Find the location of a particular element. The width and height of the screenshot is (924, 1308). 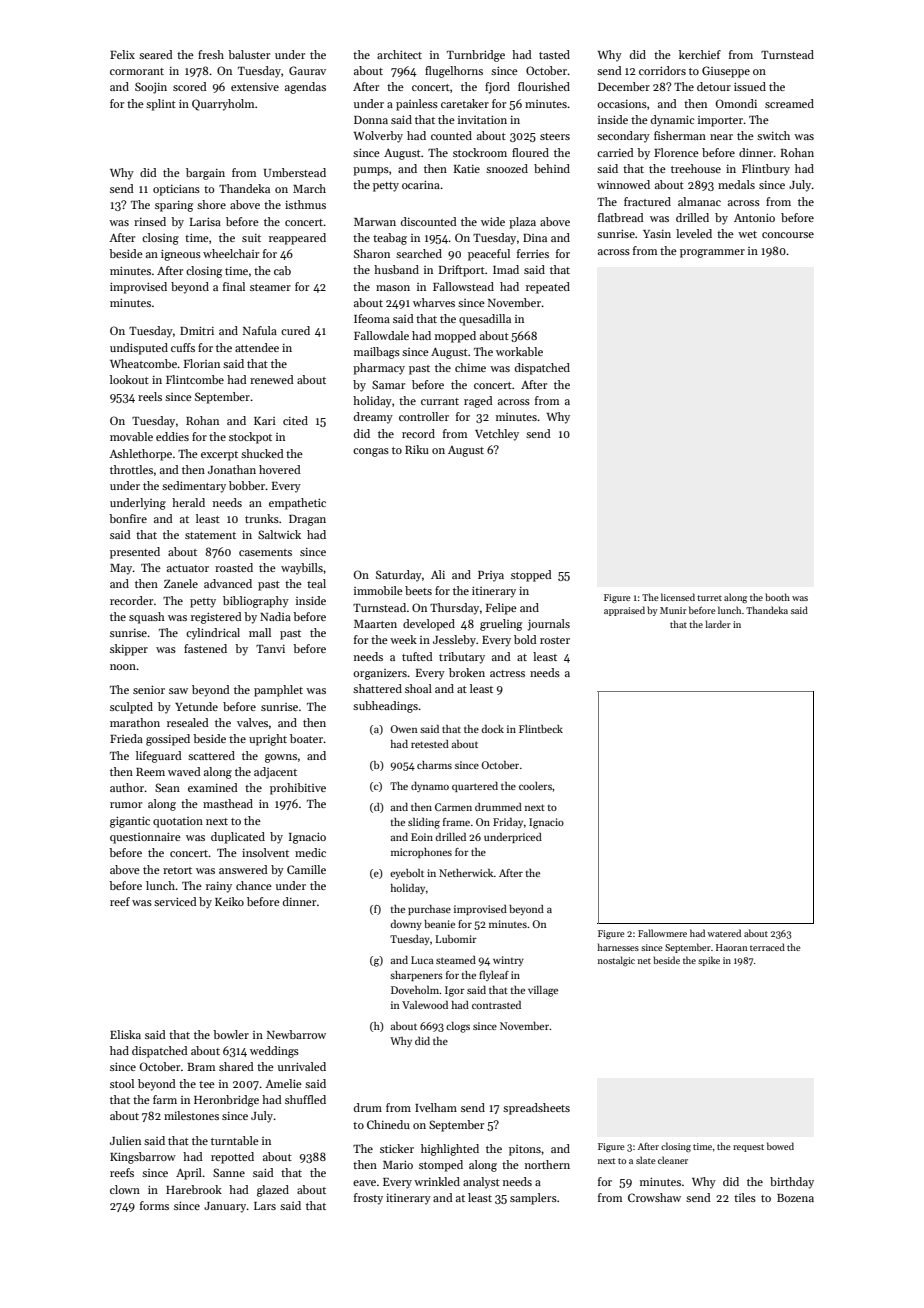

caretaker is located at coordinates (465, 103).
